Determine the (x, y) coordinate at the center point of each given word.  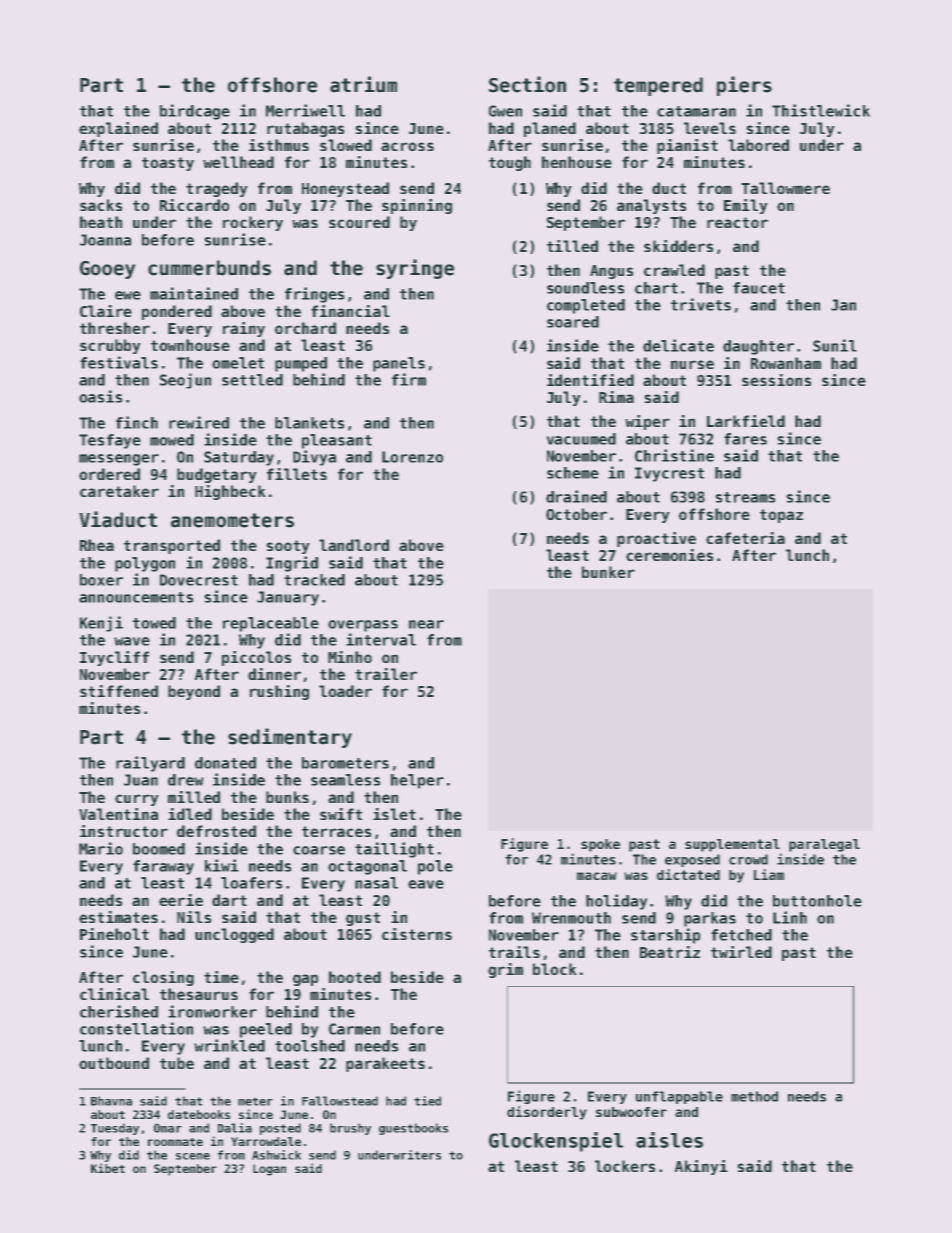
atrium (363, 84)
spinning (417, 206)
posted (280, 1129)
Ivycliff (114, 658)
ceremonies (669, 555)
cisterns (417, 934)
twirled (741, 952)
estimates (118, 917)
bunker (608, 572)
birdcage (195, 112)
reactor (737, 222)
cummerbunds (209, 268)
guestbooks (413, 1129)
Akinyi (701, 1167)
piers (744, 86)
